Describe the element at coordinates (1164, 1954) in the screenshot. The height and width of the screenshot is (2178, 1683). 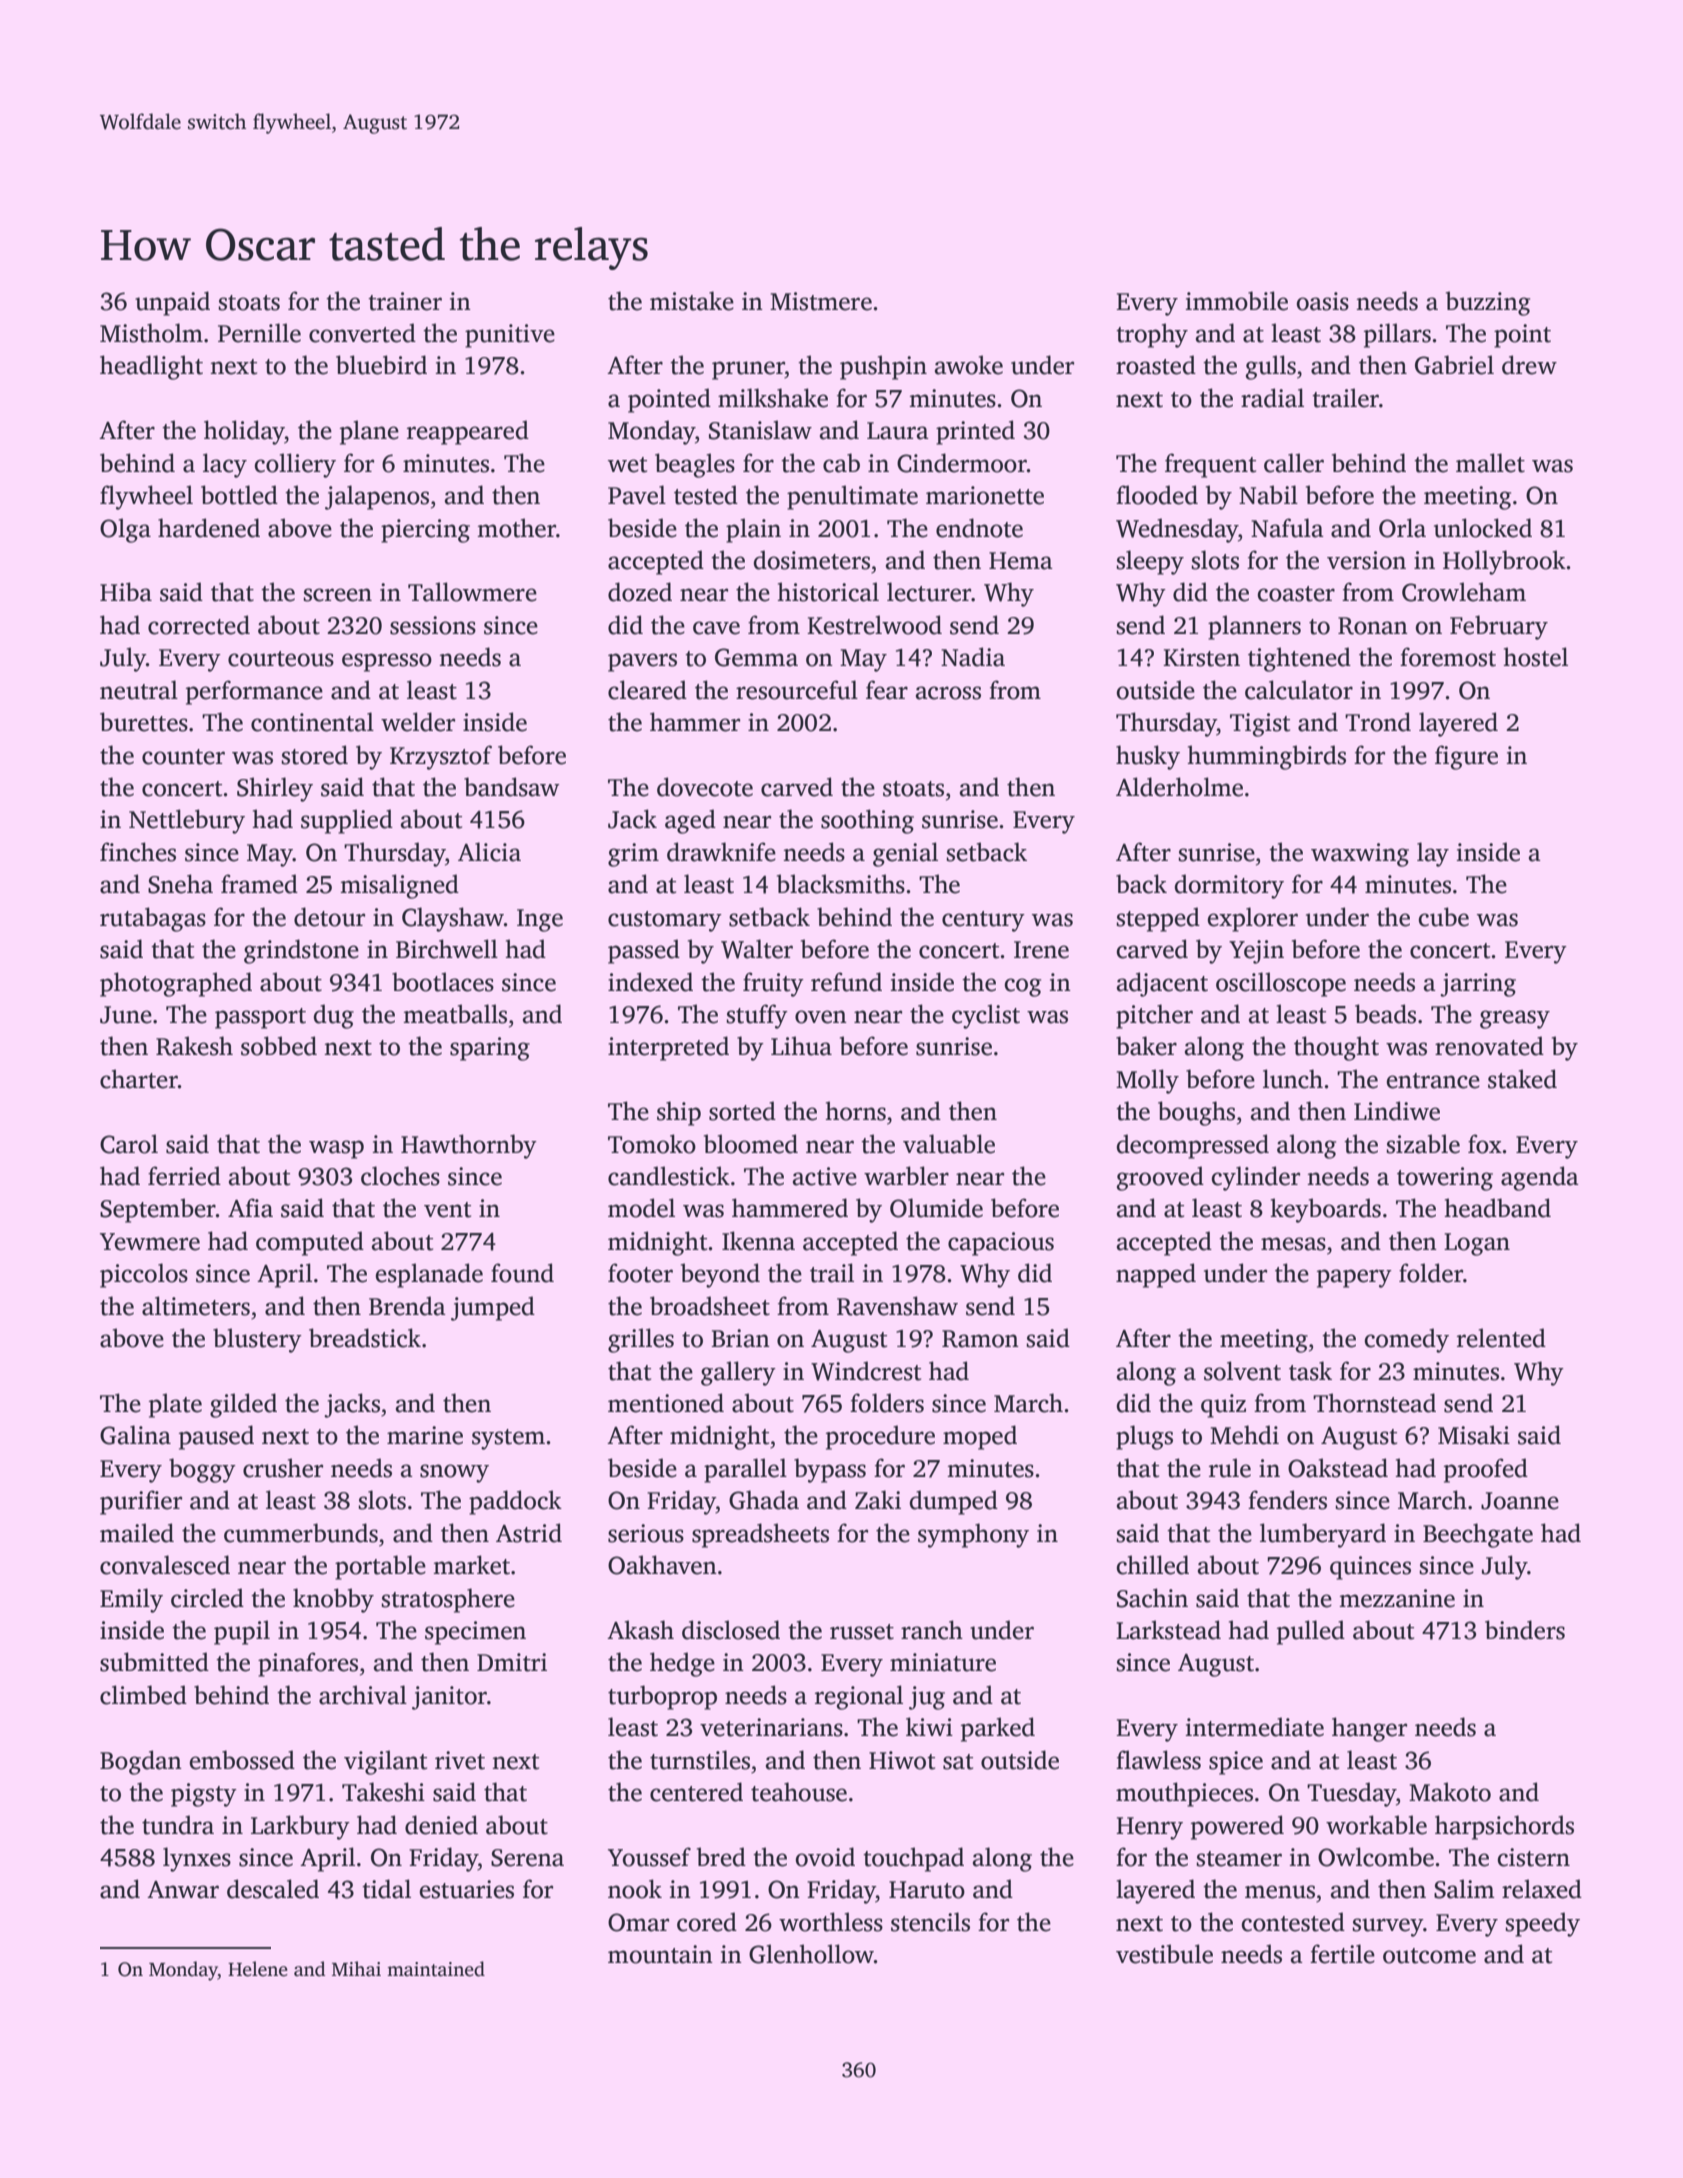
I see `vestibule` at that location.
